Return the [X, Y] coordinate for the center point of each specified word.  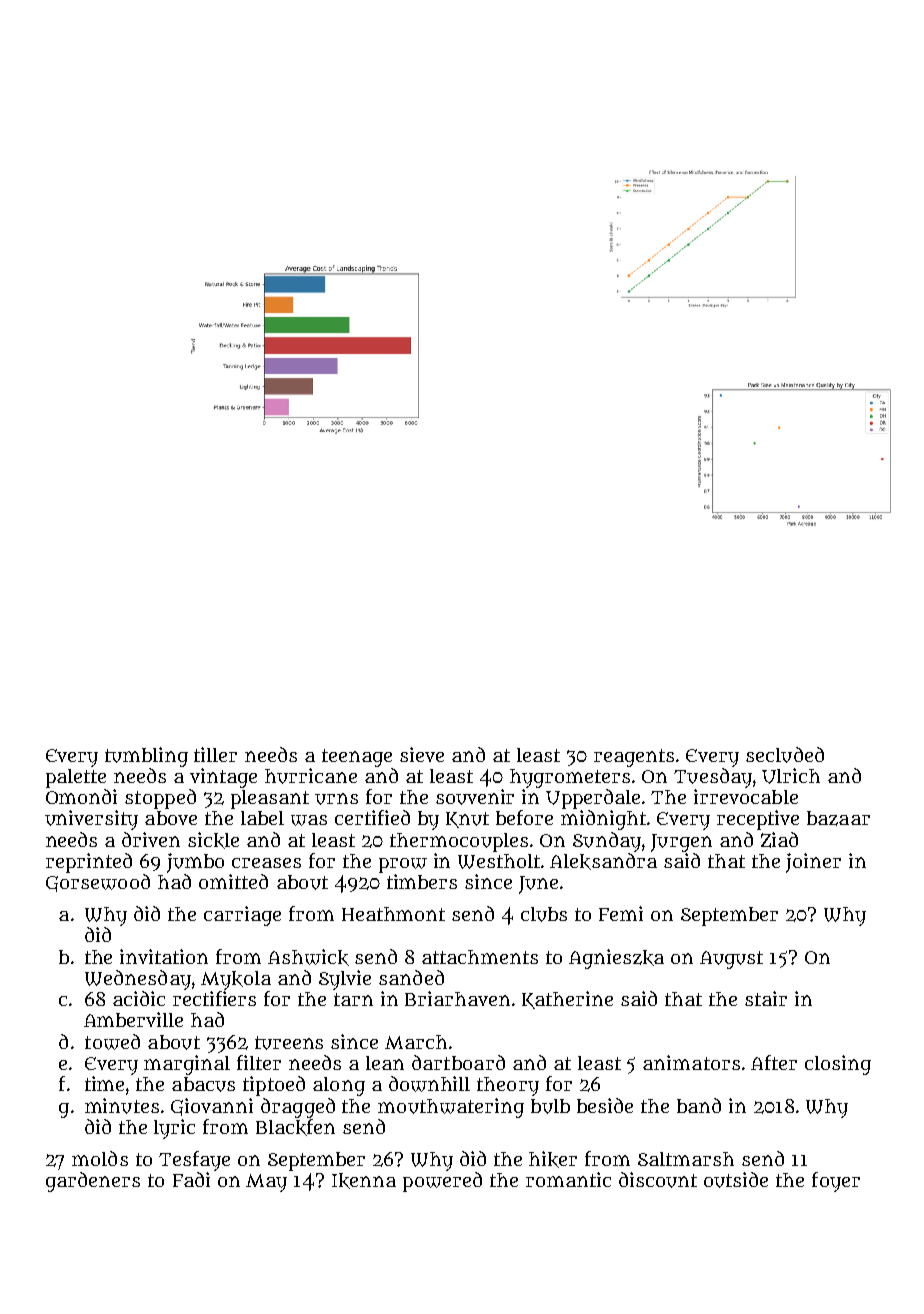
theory [508, 1086]
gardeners [93, 1182]
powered [442, 1182]
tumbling [146, 757]
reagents [634, 758]
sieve [422, 754]
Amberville [133, 1019]
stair [766, 998]
